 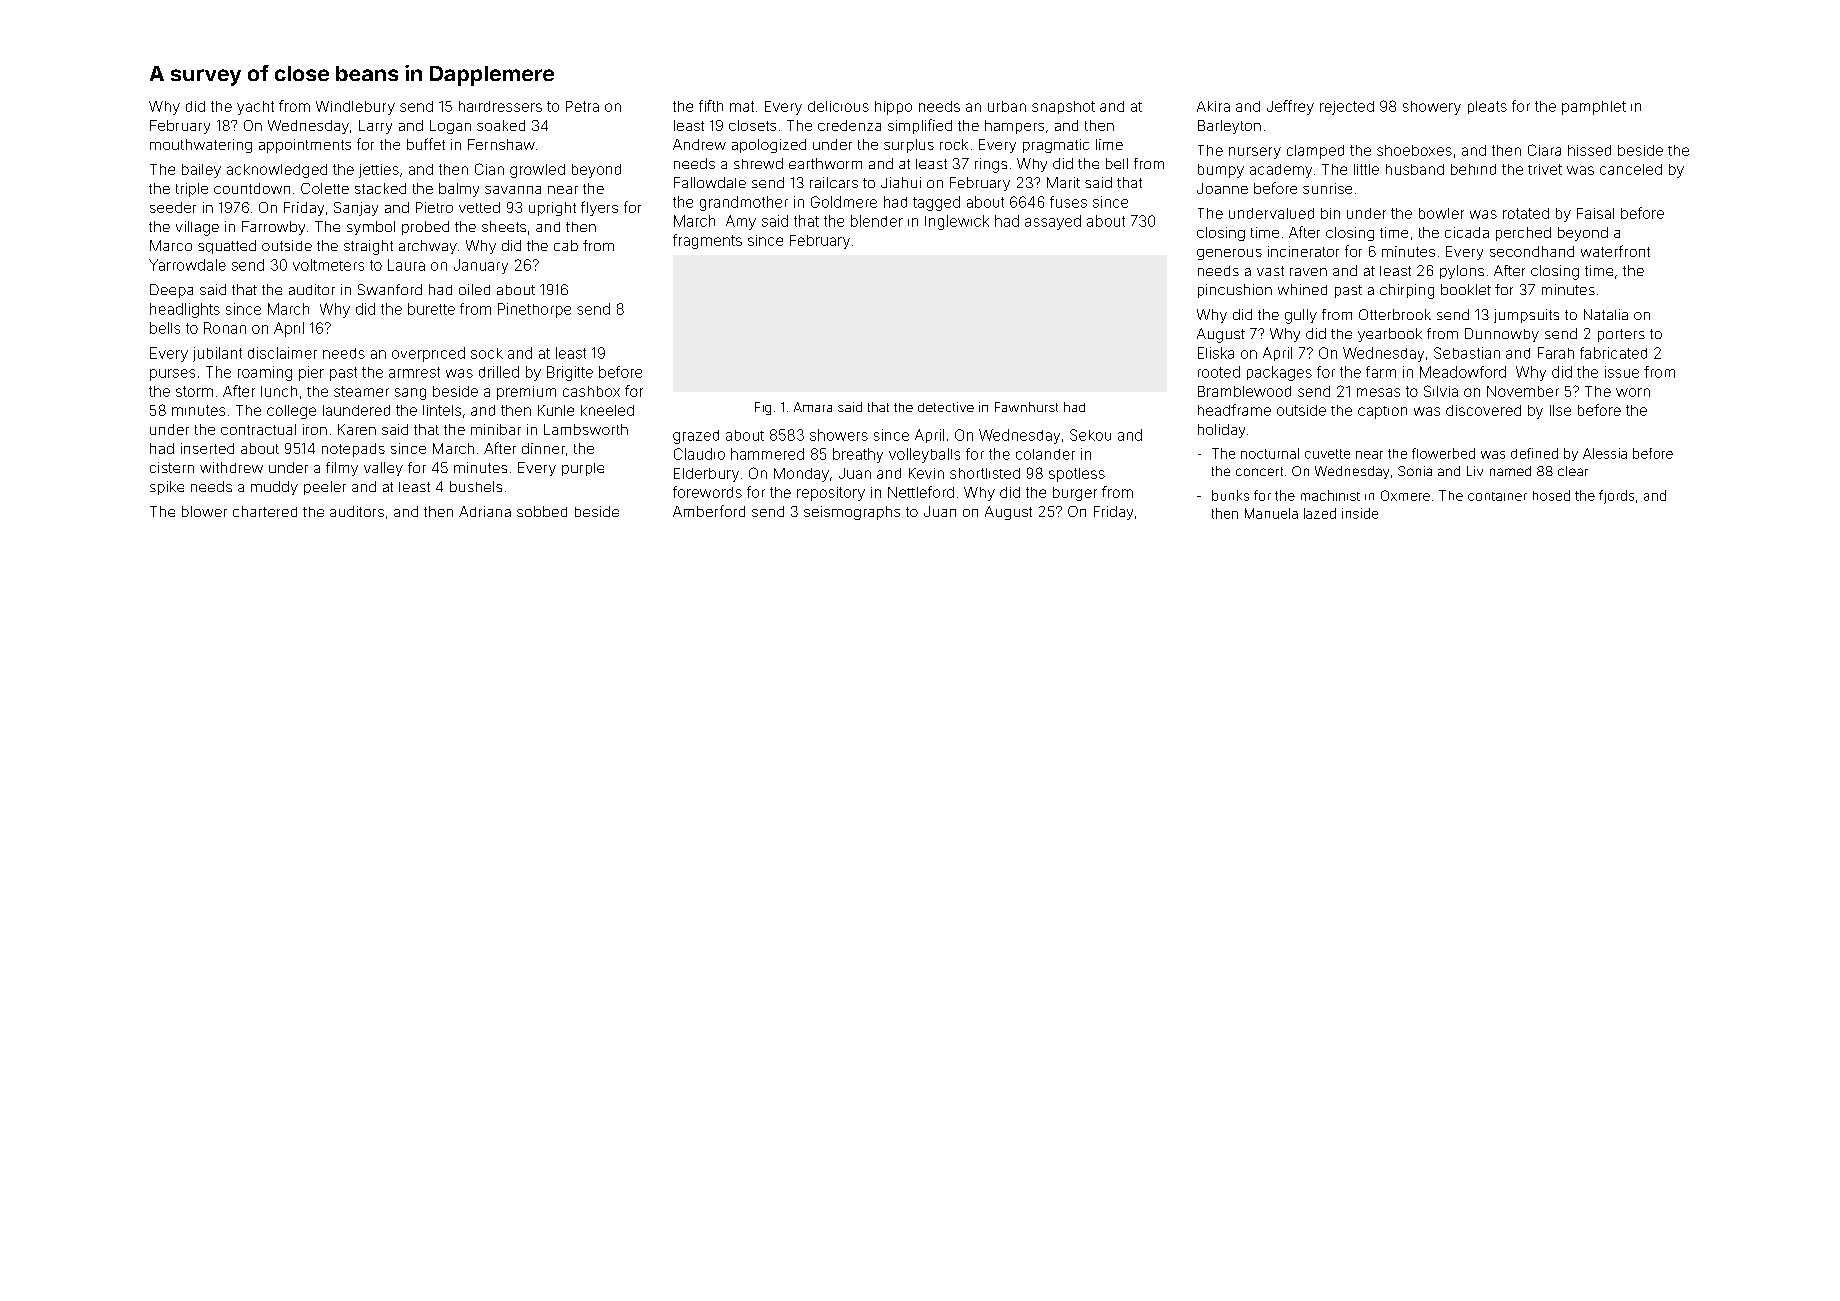 I want to click on Windlebury, so click(x=355, y=108).
